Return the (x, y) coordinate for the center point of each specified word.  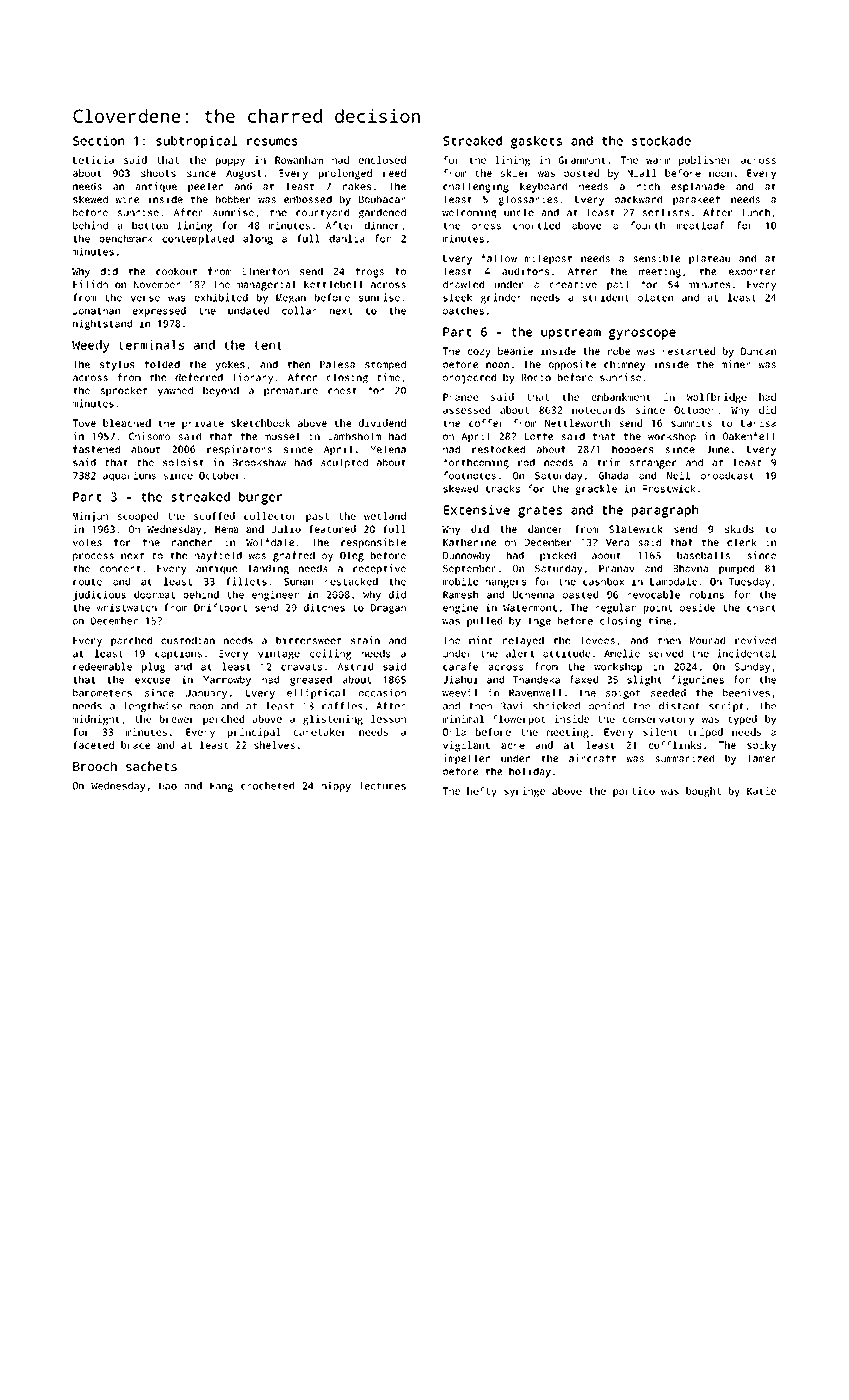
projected (469, 378)
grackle (596, 489)
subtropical (197, 142)
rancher (192, 542)
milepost (548, 259)
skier (515, 173)
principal (254, 733)
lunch (756, 212)
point (658, 609)
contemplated (198, 239)
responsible (373, 543)
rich (648, 186)
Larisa (758, 423)
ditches (324, 607)
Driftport (220, 608)
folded (162, 364)
